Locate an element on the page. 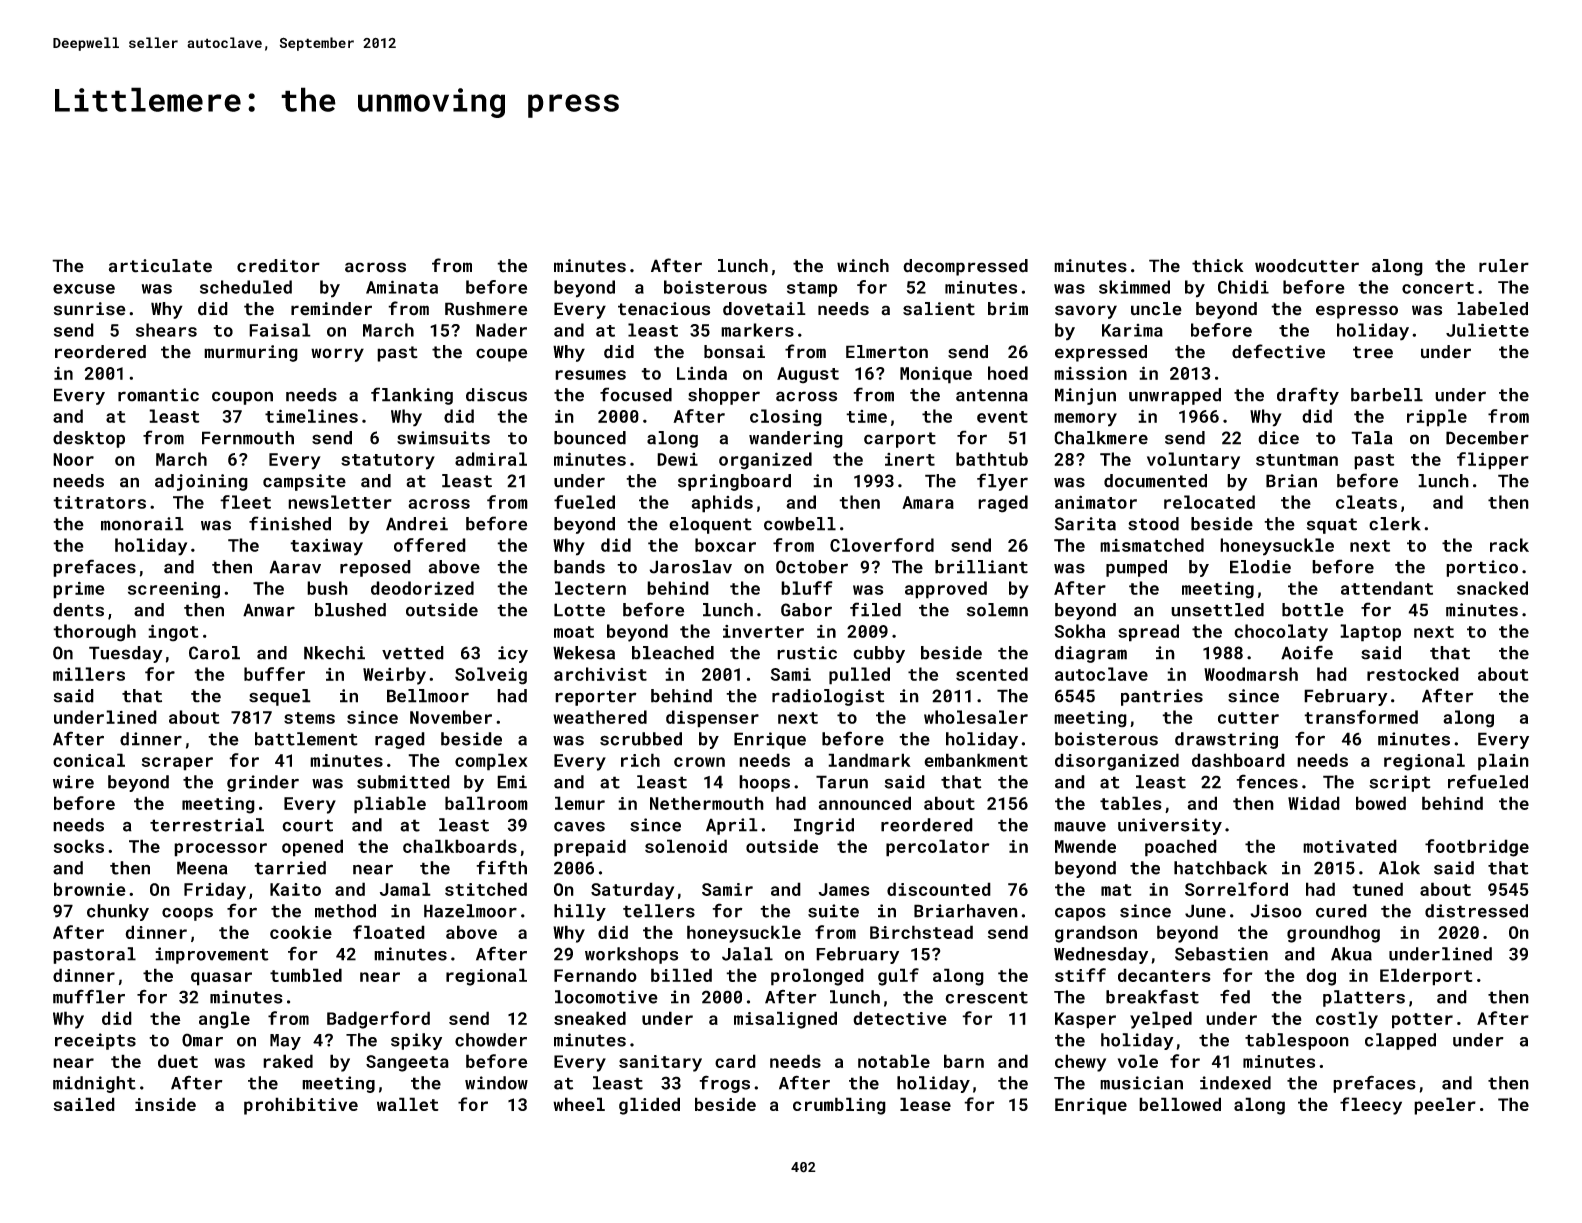 The image size is (1582, 1223). suite is located at coordinates (833, 911).
